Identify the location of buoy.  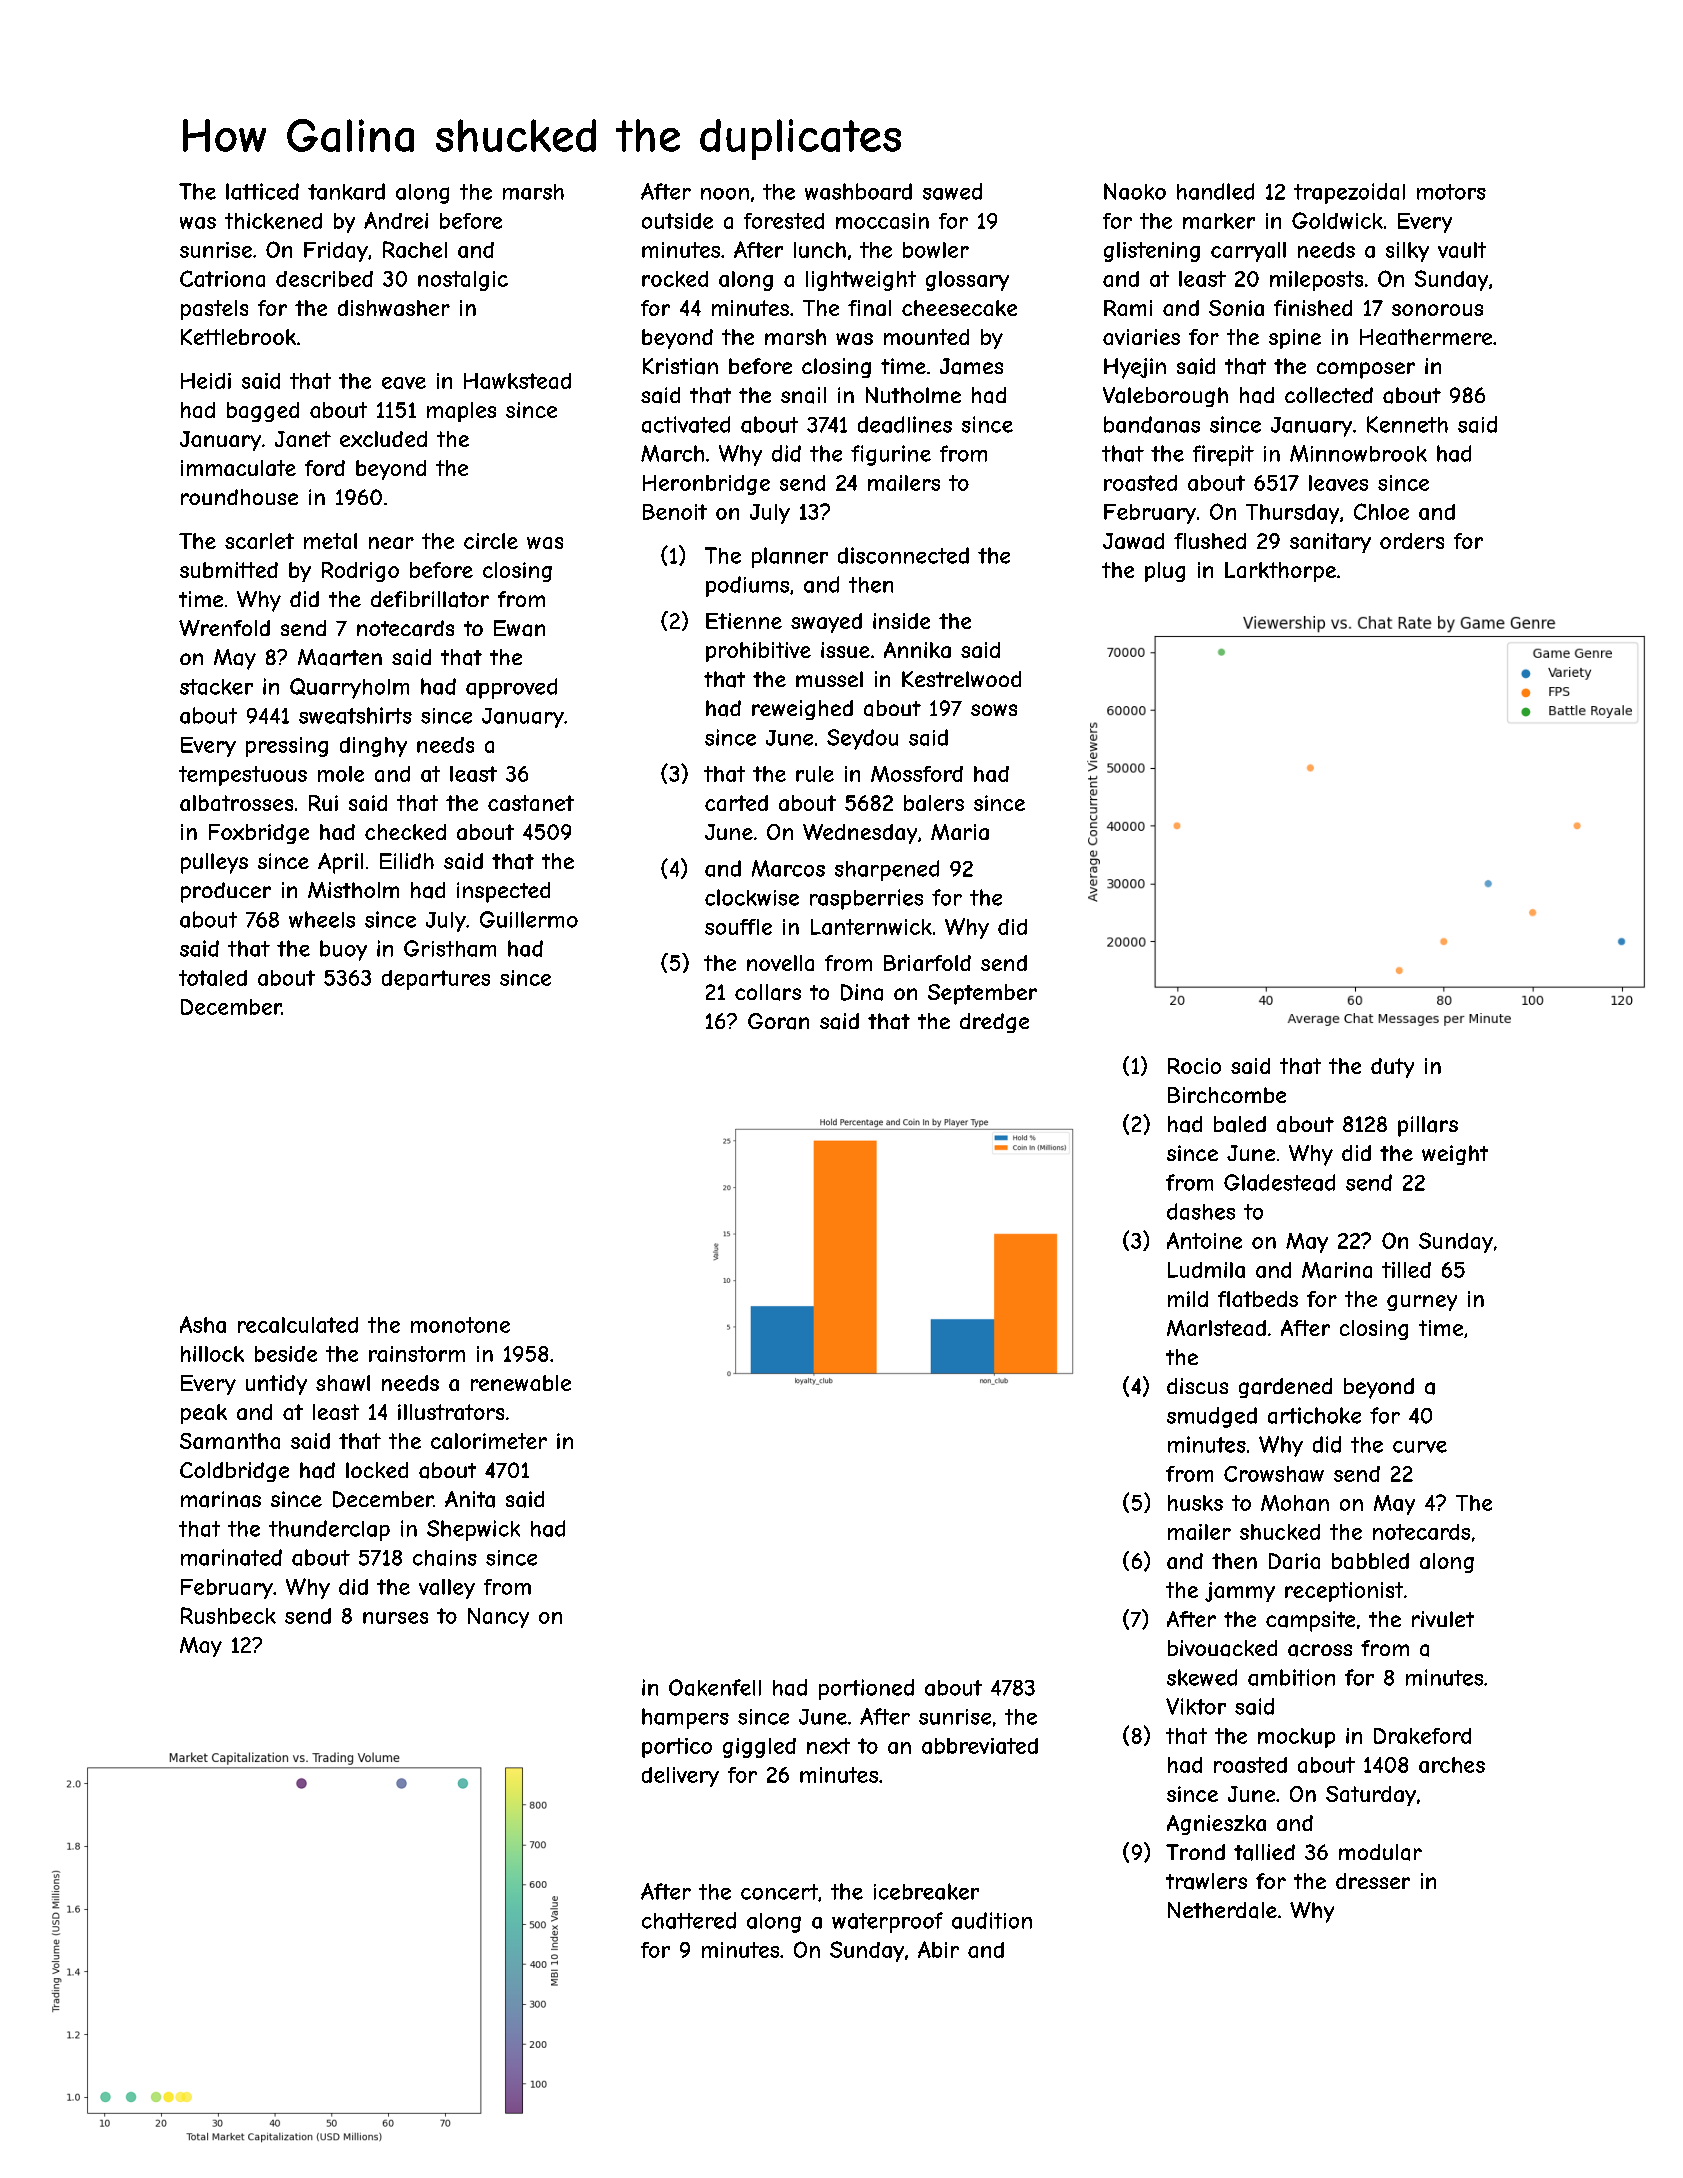
(343, 950).
